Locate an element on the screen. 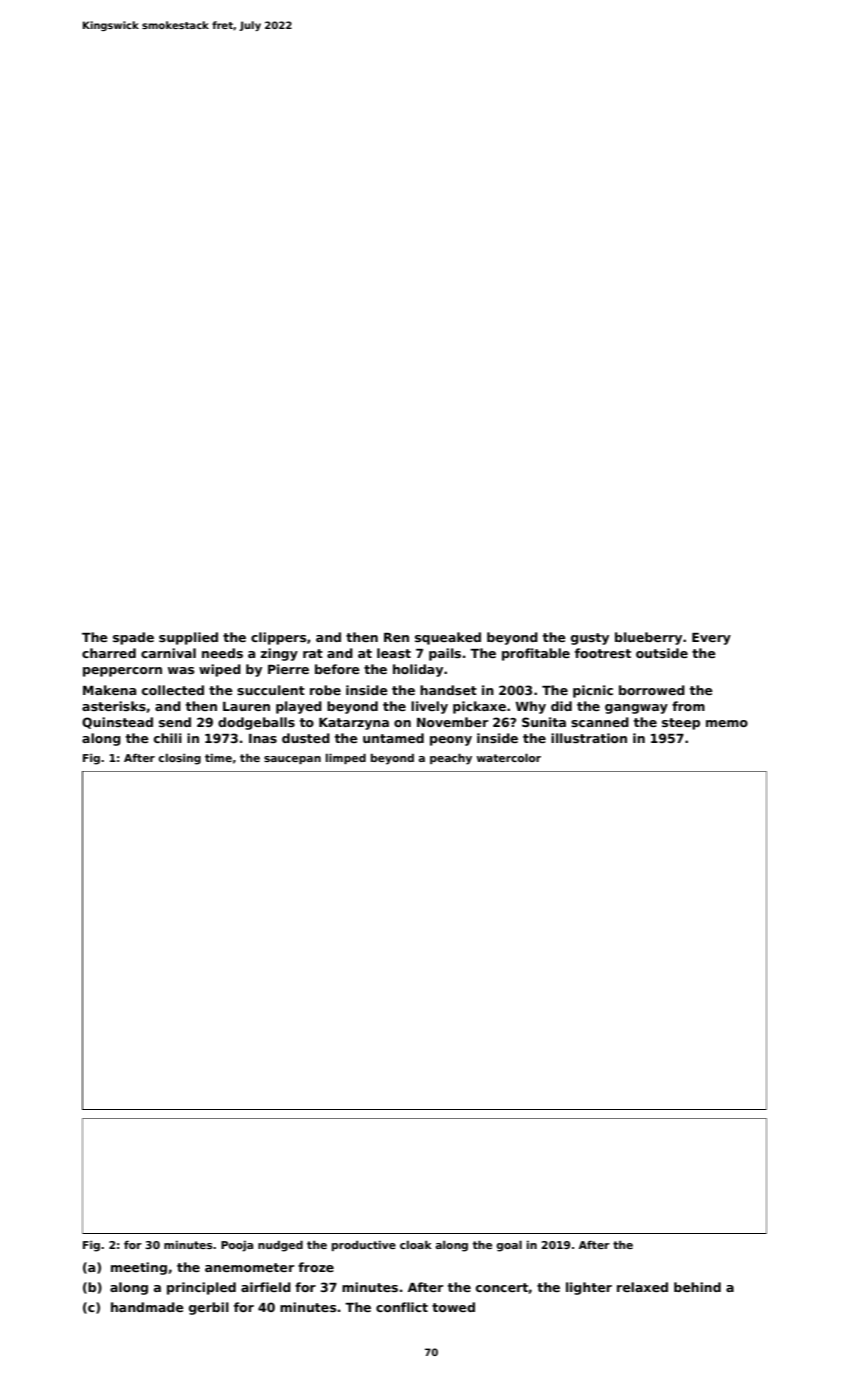  watercolor is located at coordinates (509, 757).
